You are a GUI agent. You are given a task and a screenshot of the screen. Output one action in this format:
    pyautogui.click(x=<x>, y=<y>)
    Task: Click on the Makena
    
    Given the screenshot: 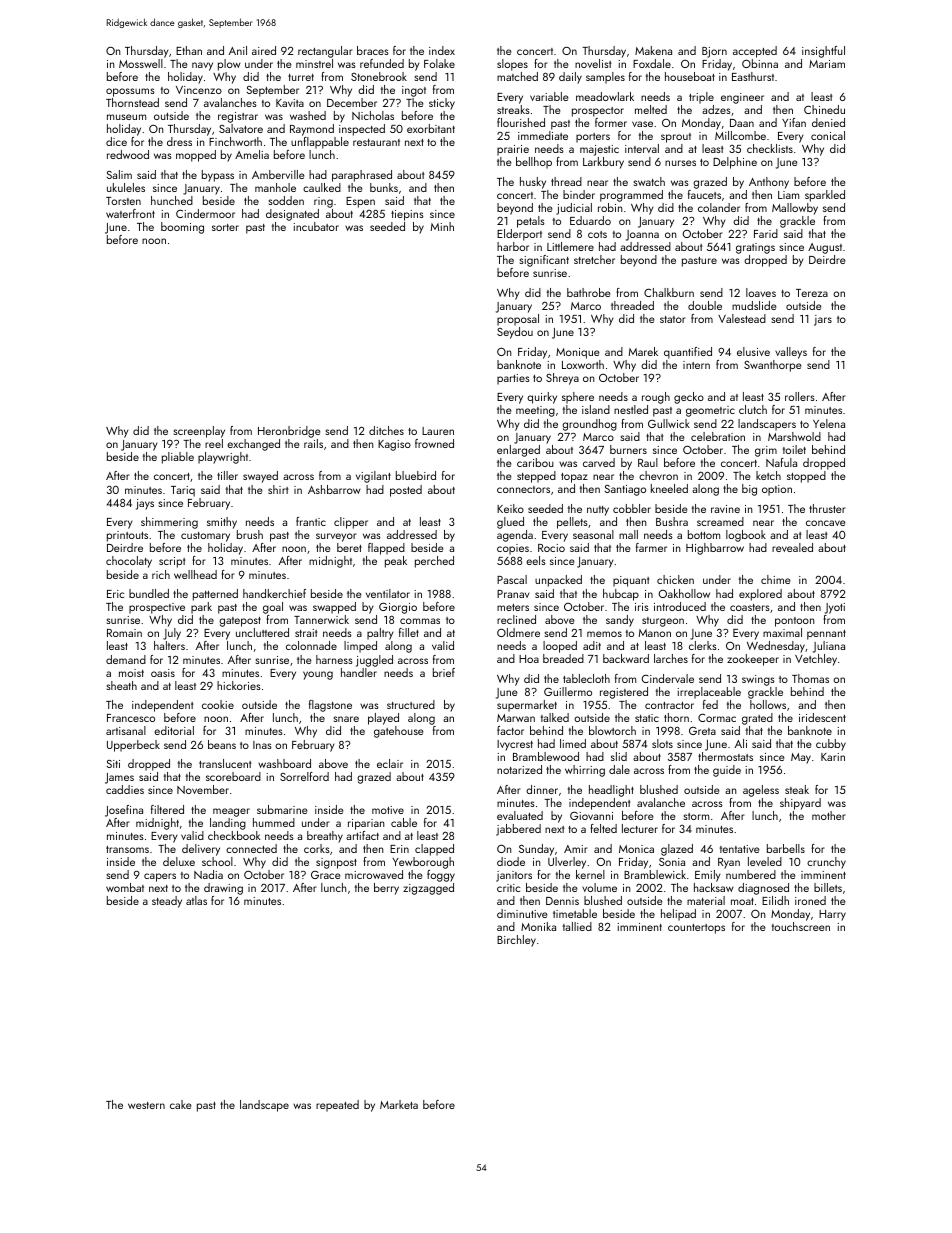 What is the action you would take?
    pyautogui.click(x=653, y=50)
